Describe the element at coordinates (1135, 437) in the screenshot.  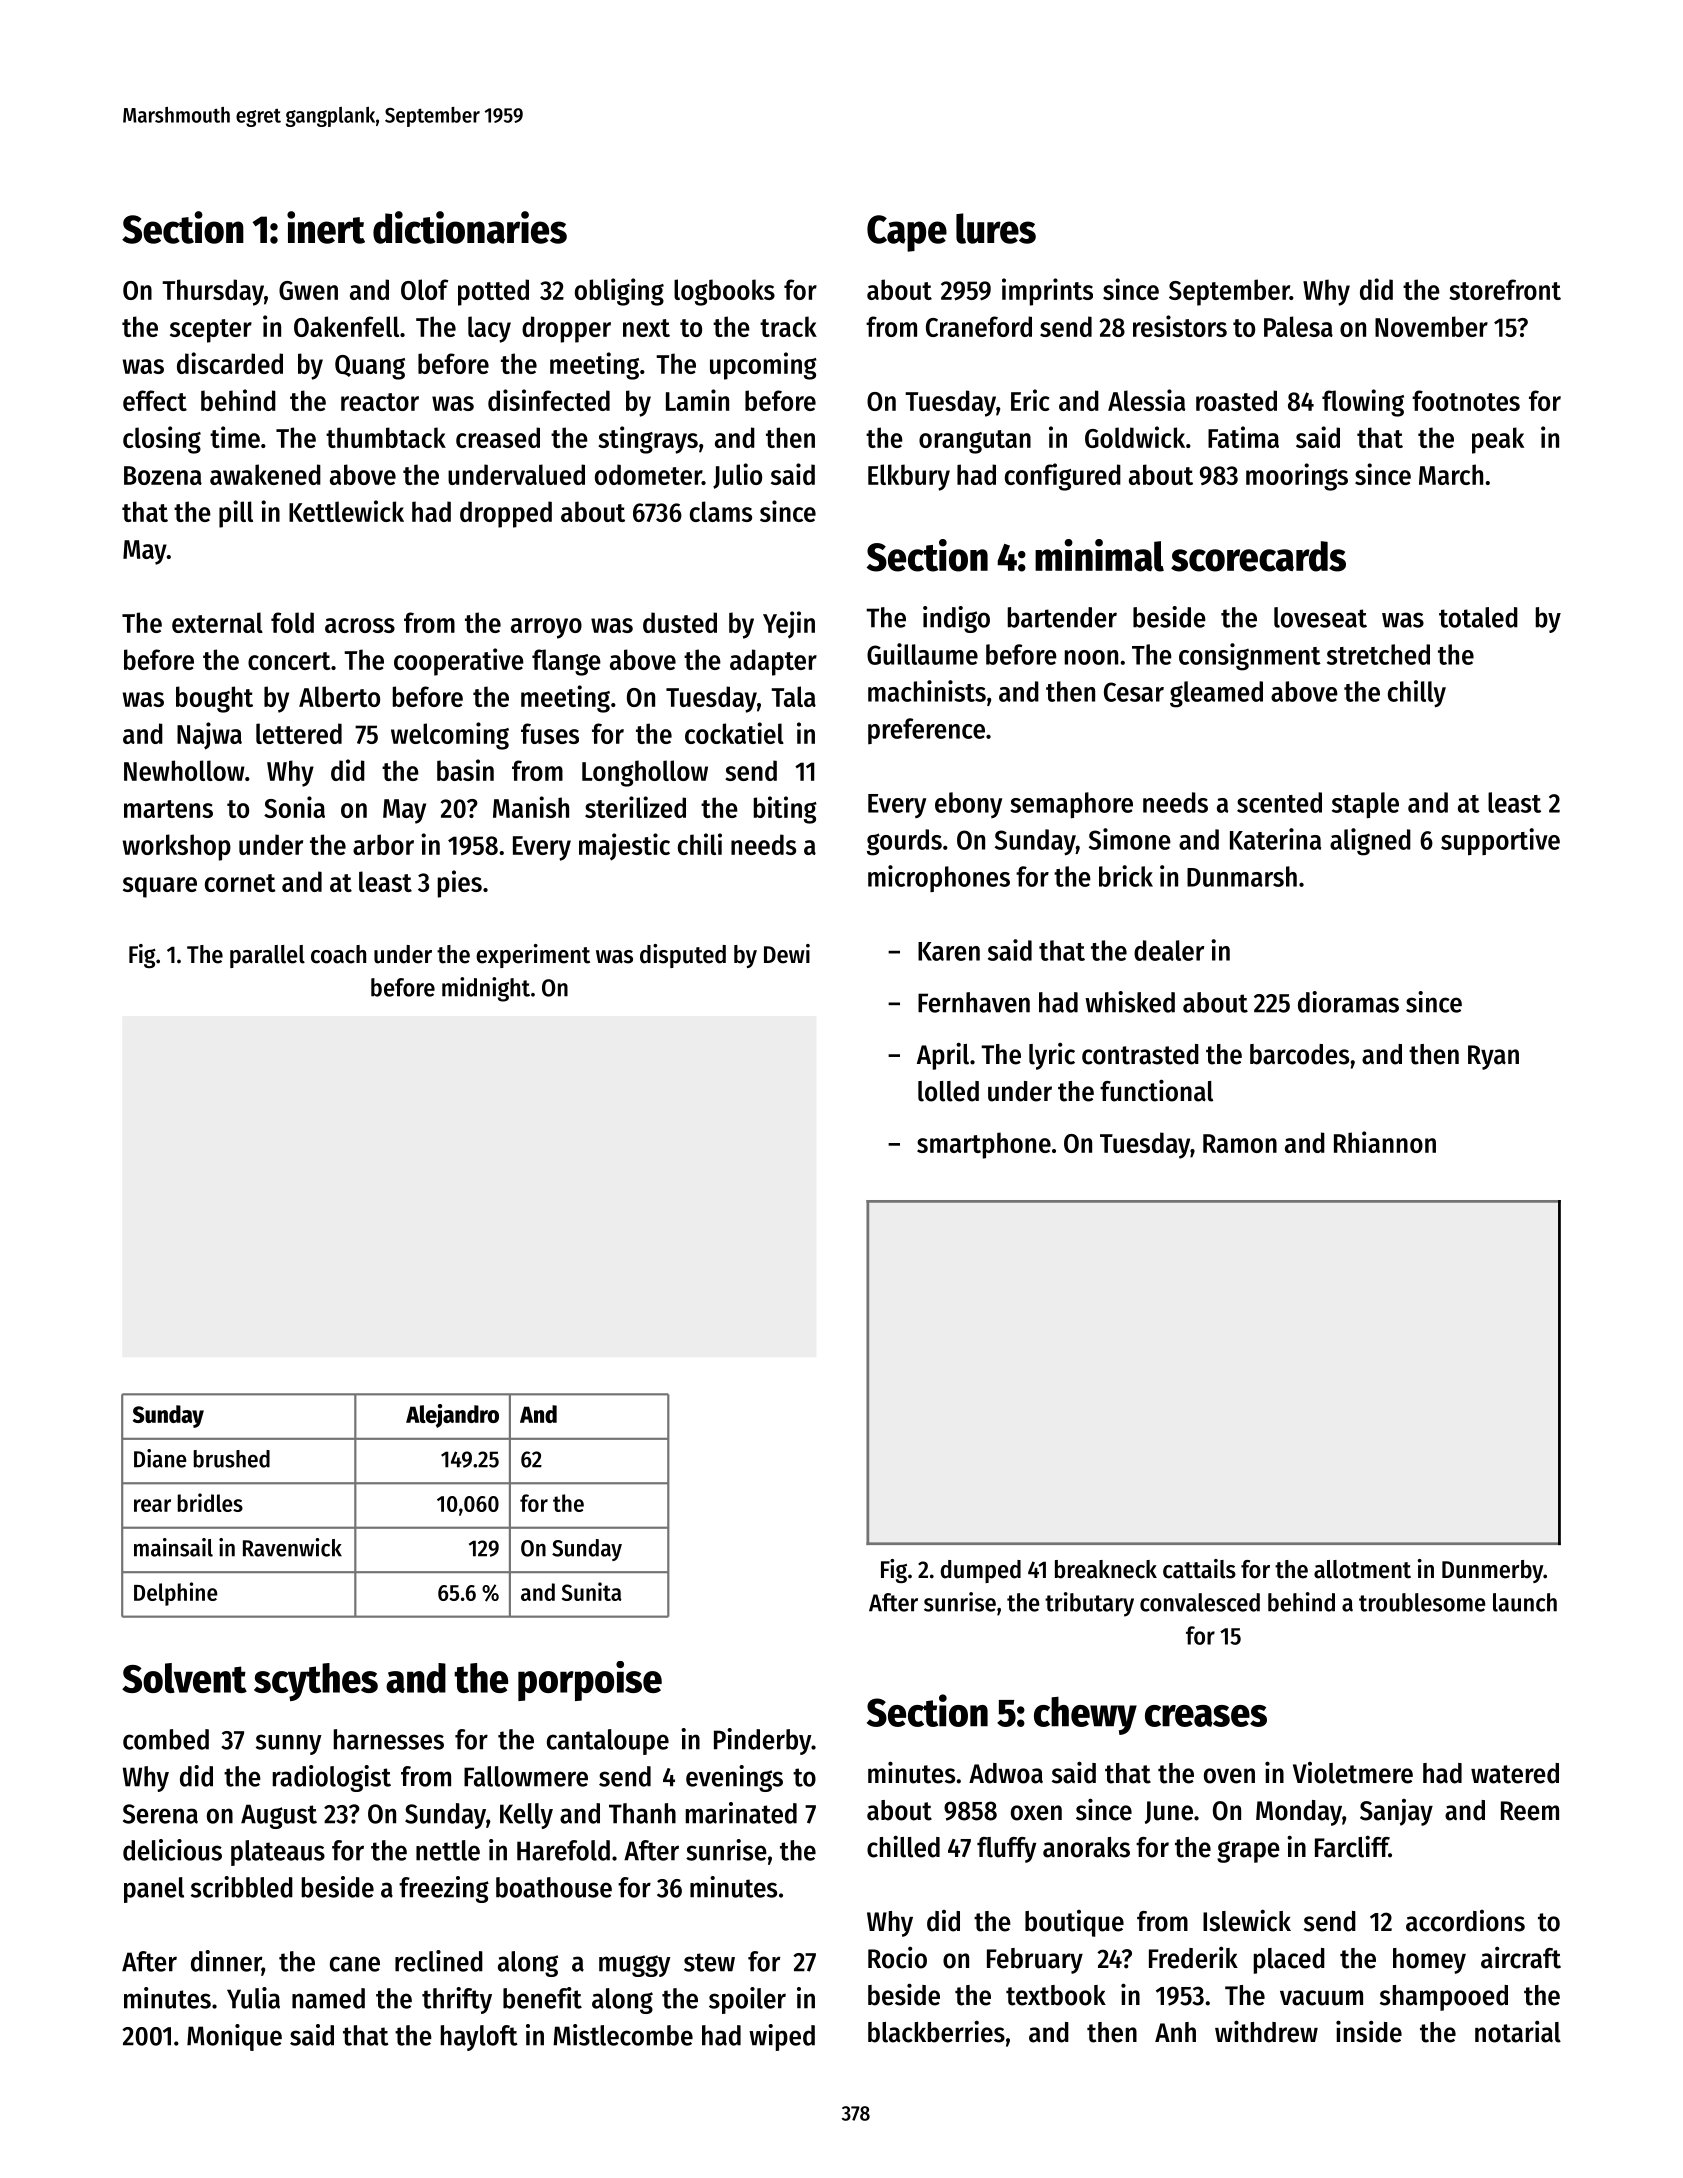
I see `Goldwick` at that location.
